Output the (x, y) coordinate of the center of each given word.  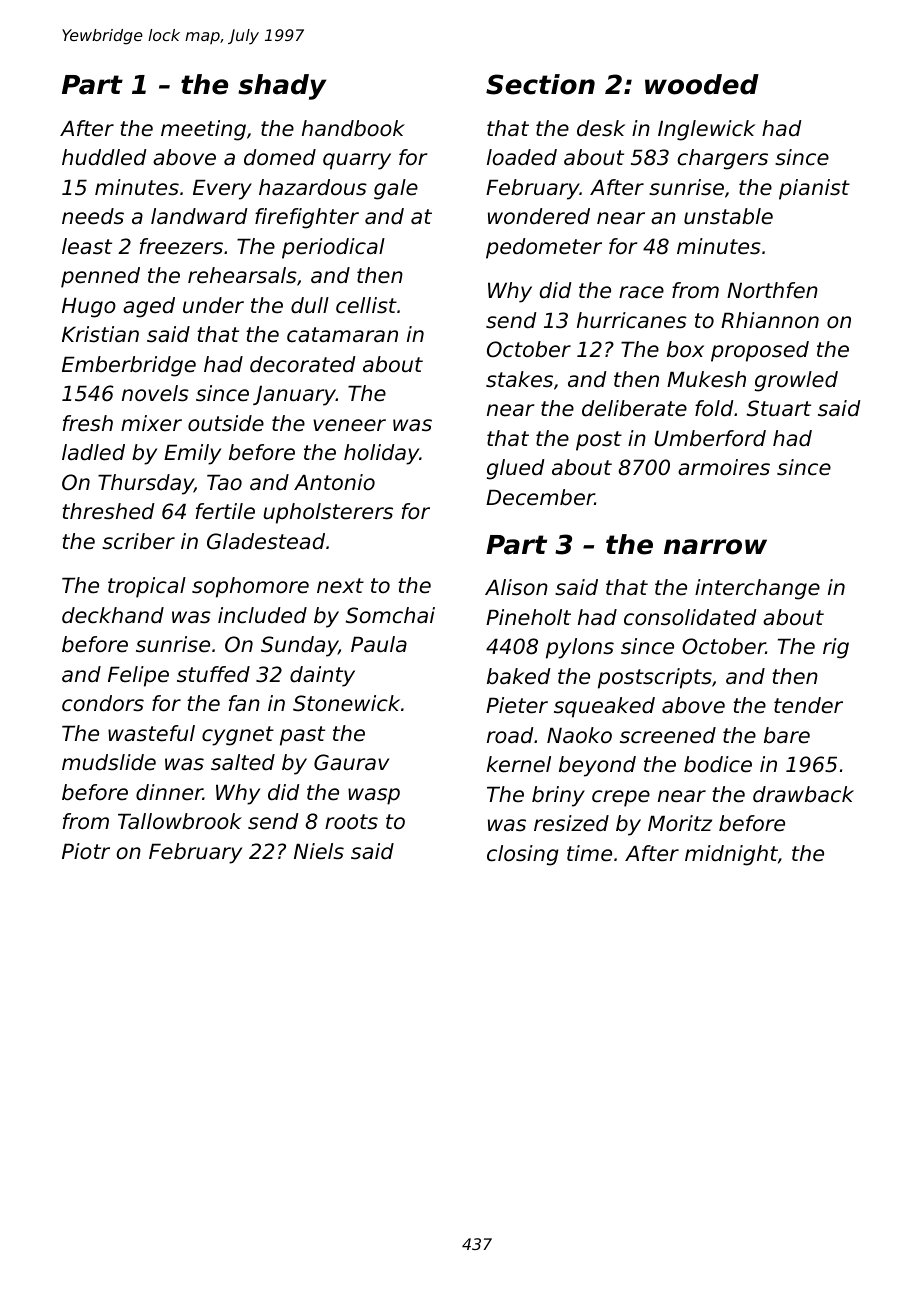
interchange (757, 589)
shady (282, 87)
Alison (516, 587)
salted (243, 762)
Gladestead (266, 541)
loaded (522, 157)
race (641, 292)
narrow (715, 547)
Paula (379, 644)
